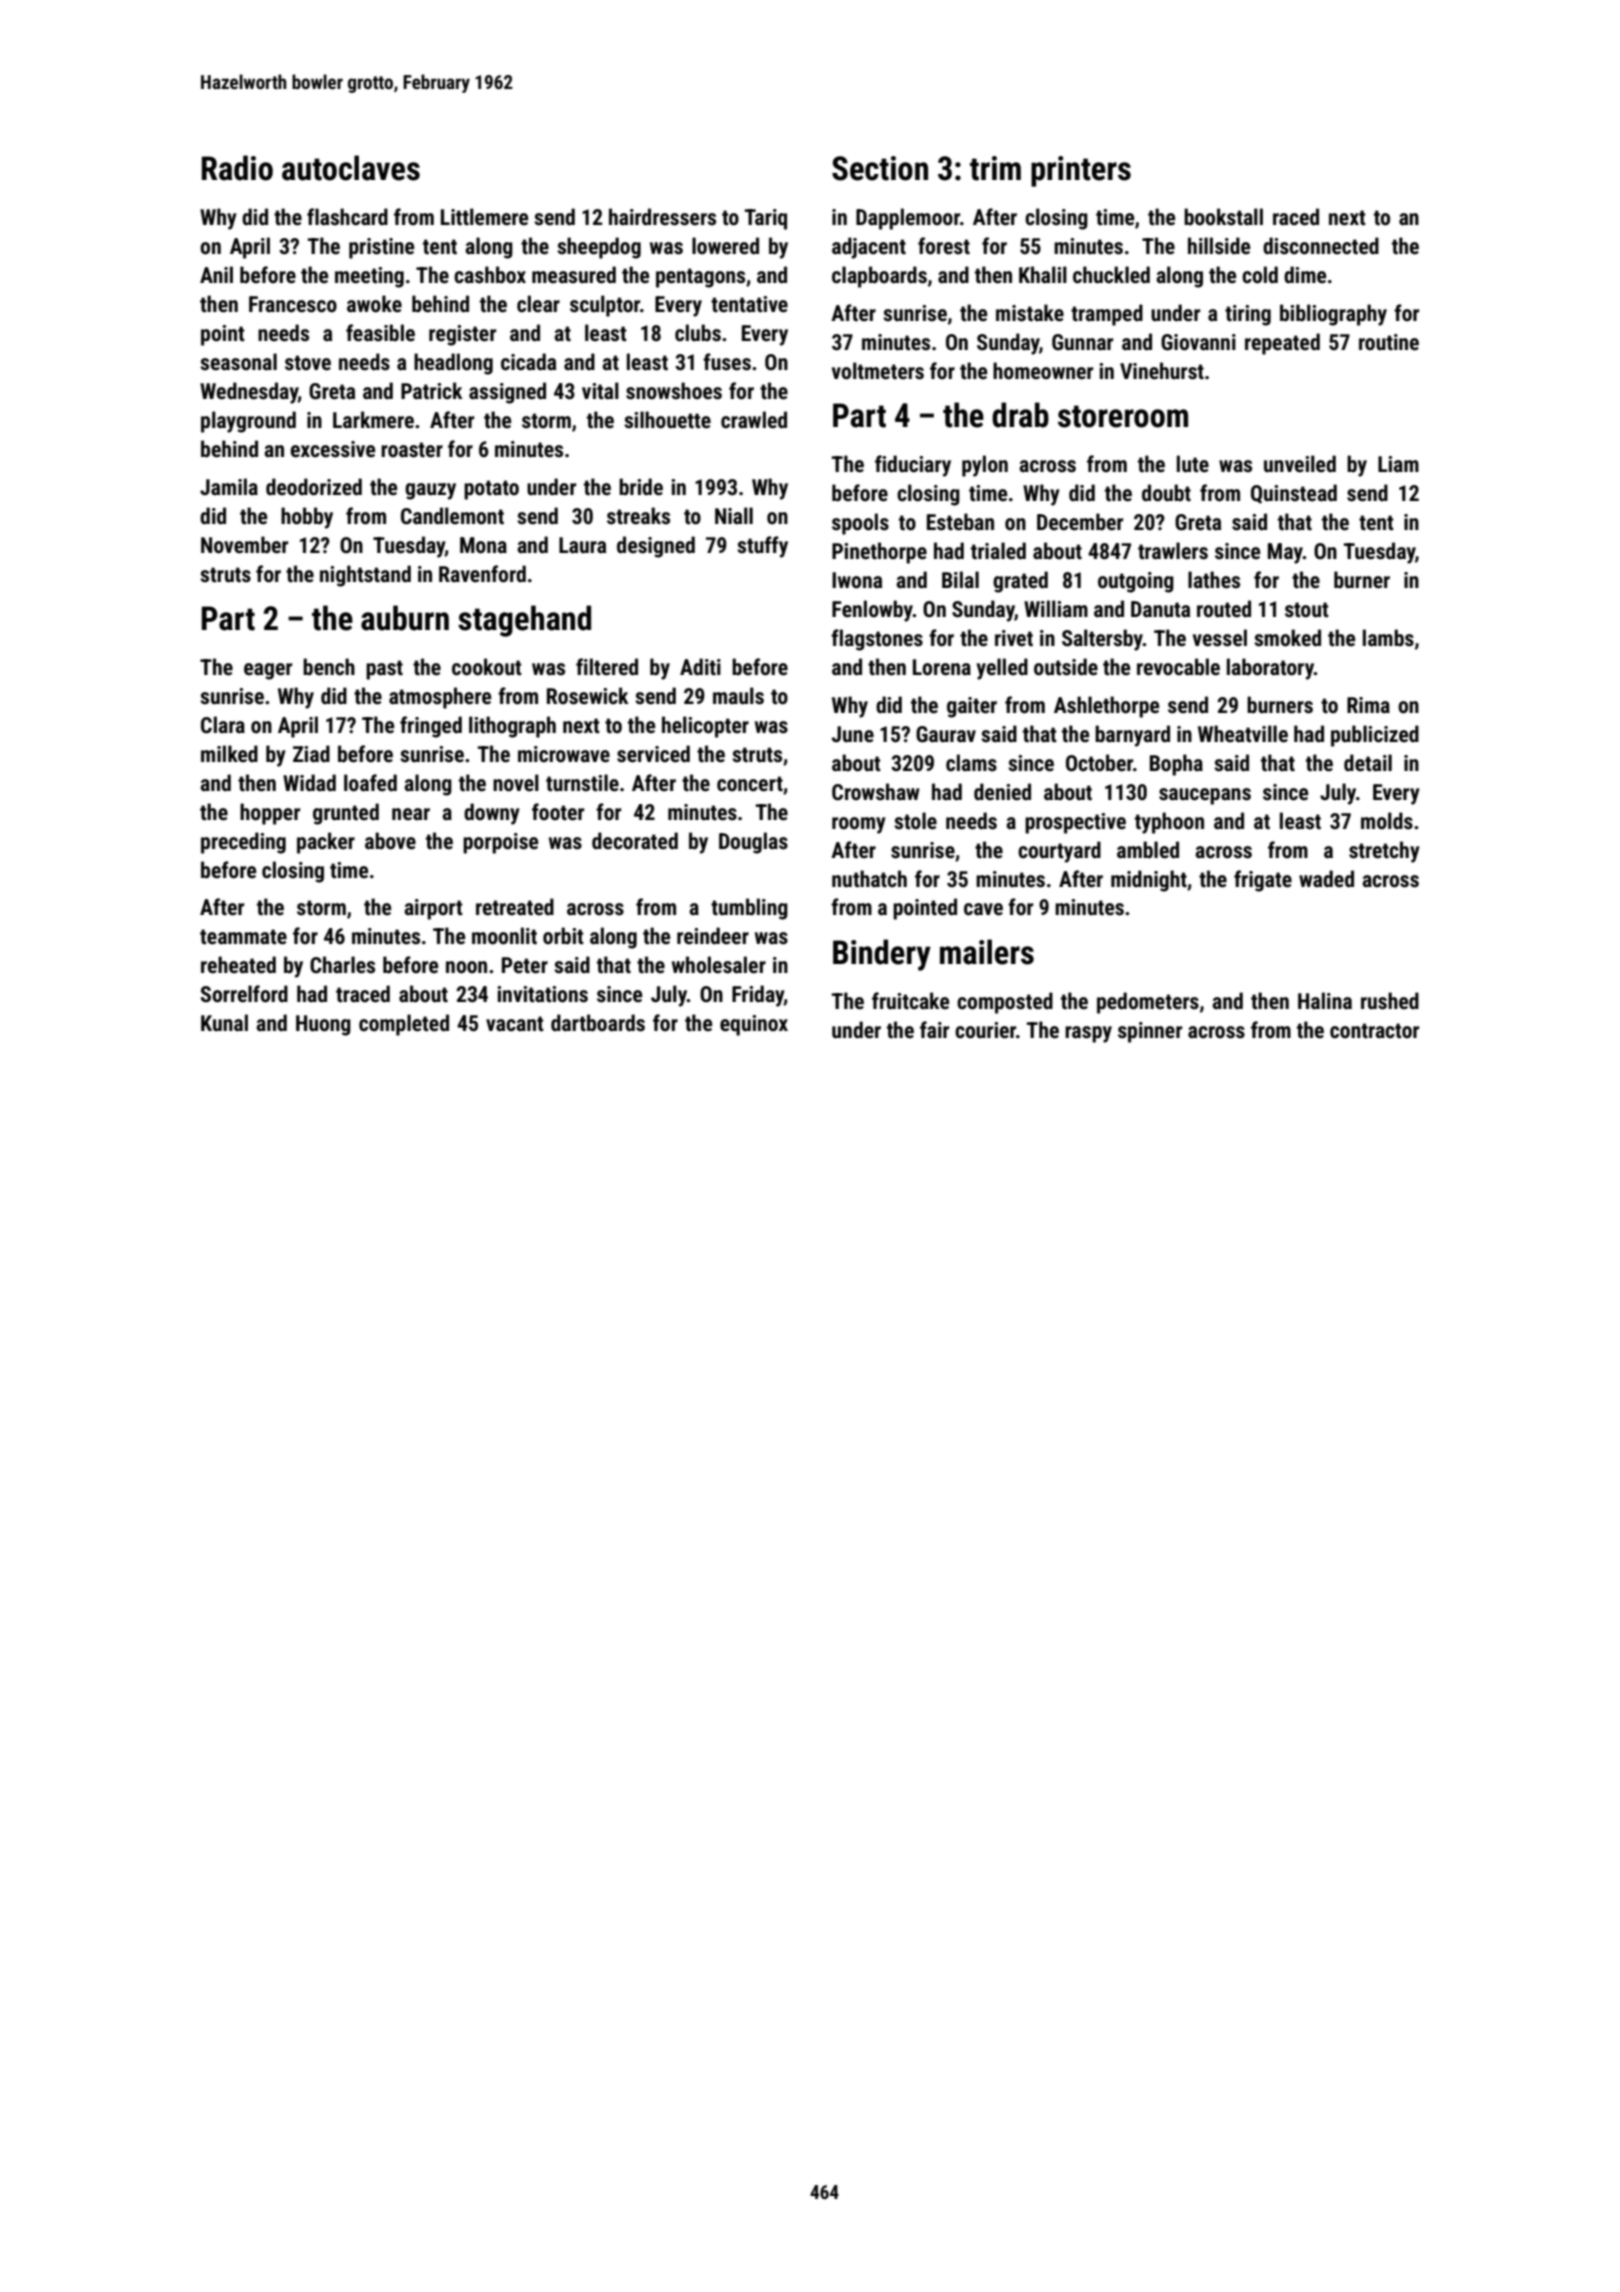  Describe the element at coordinates (1193, 464) in the image. I see `lute` at that location.
